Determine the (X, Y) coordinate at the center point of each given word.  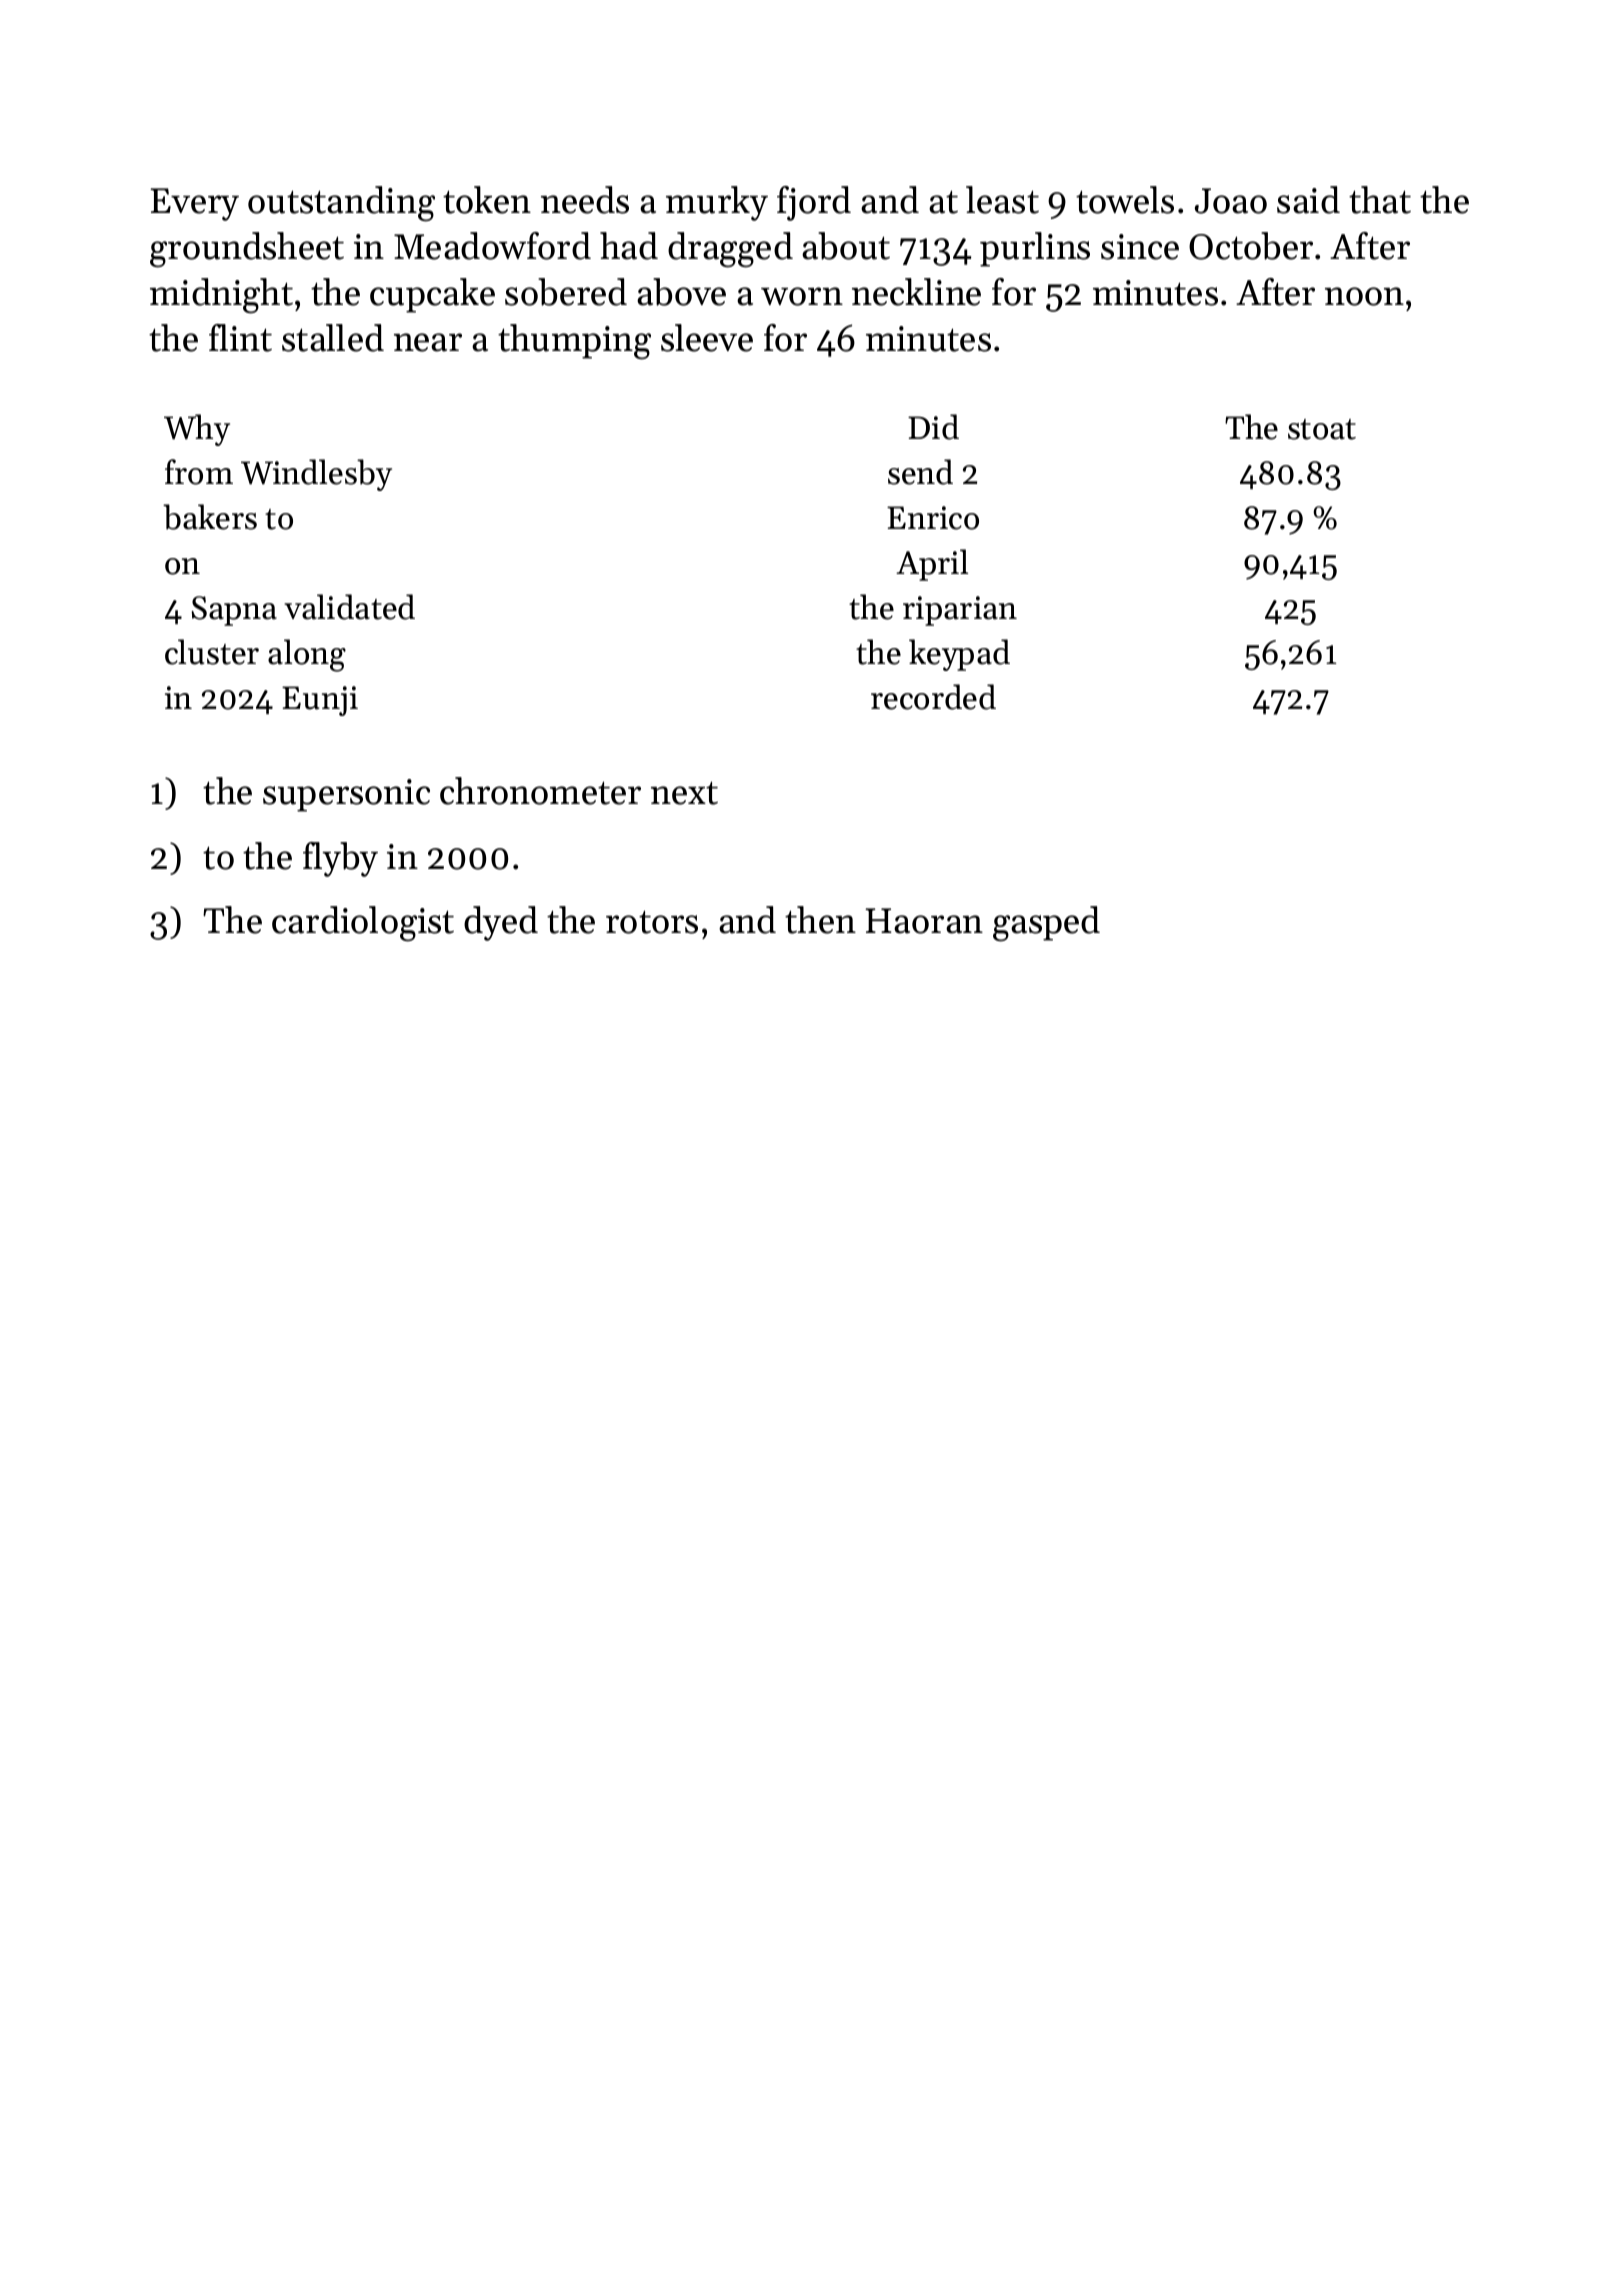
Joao (1231, 201)
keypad (959, 655)
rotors (652, 922)
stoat (1322, 429)
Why (197, 430)
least (1002, 200)
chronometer (540, 791)
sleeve (707, 338)
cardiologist (363, 924)
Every (194, 204)
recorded (933, 697)
